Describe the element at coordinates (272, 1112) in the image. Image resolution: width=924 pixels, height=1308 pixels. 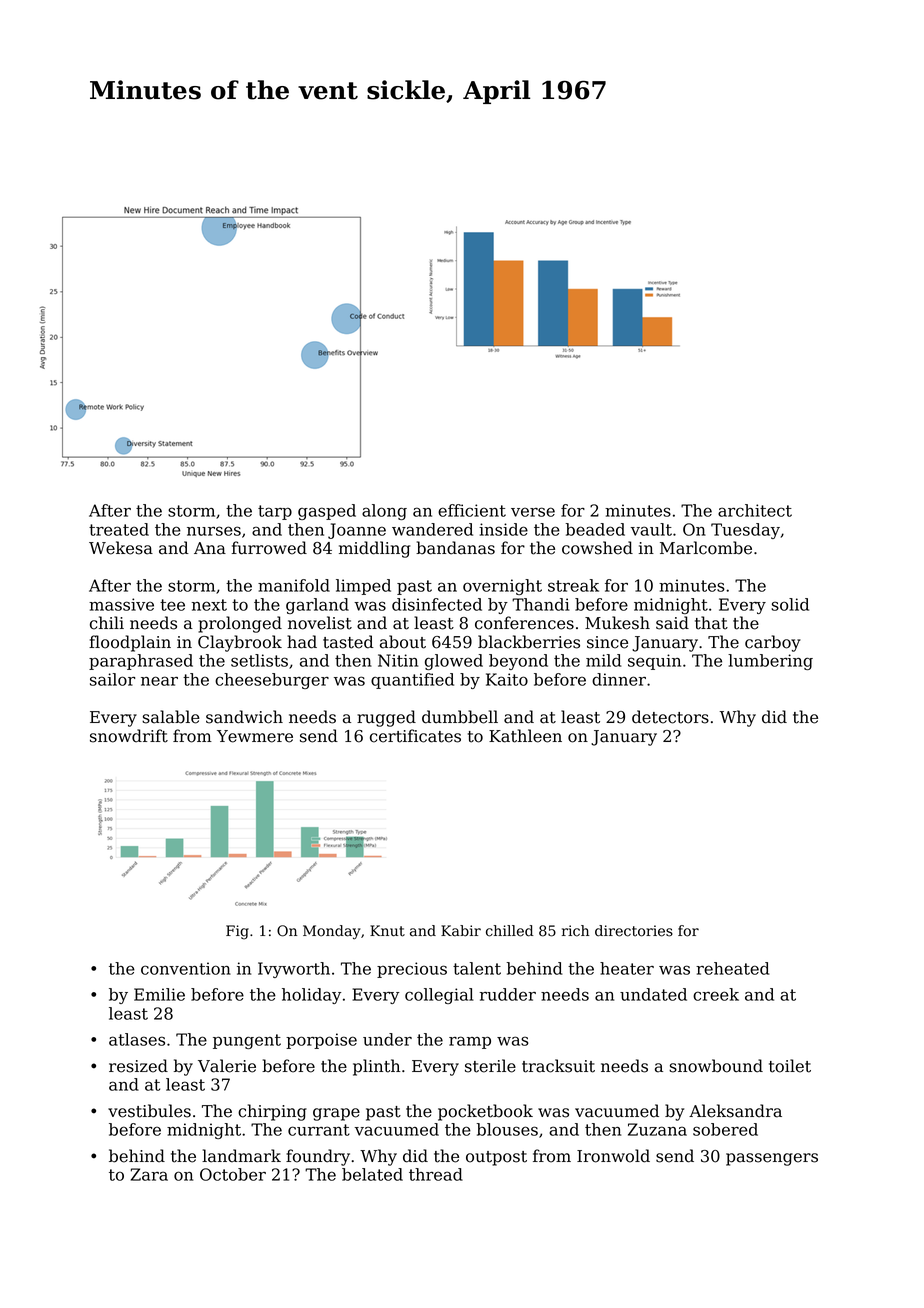
I see `chirping` at that location.
